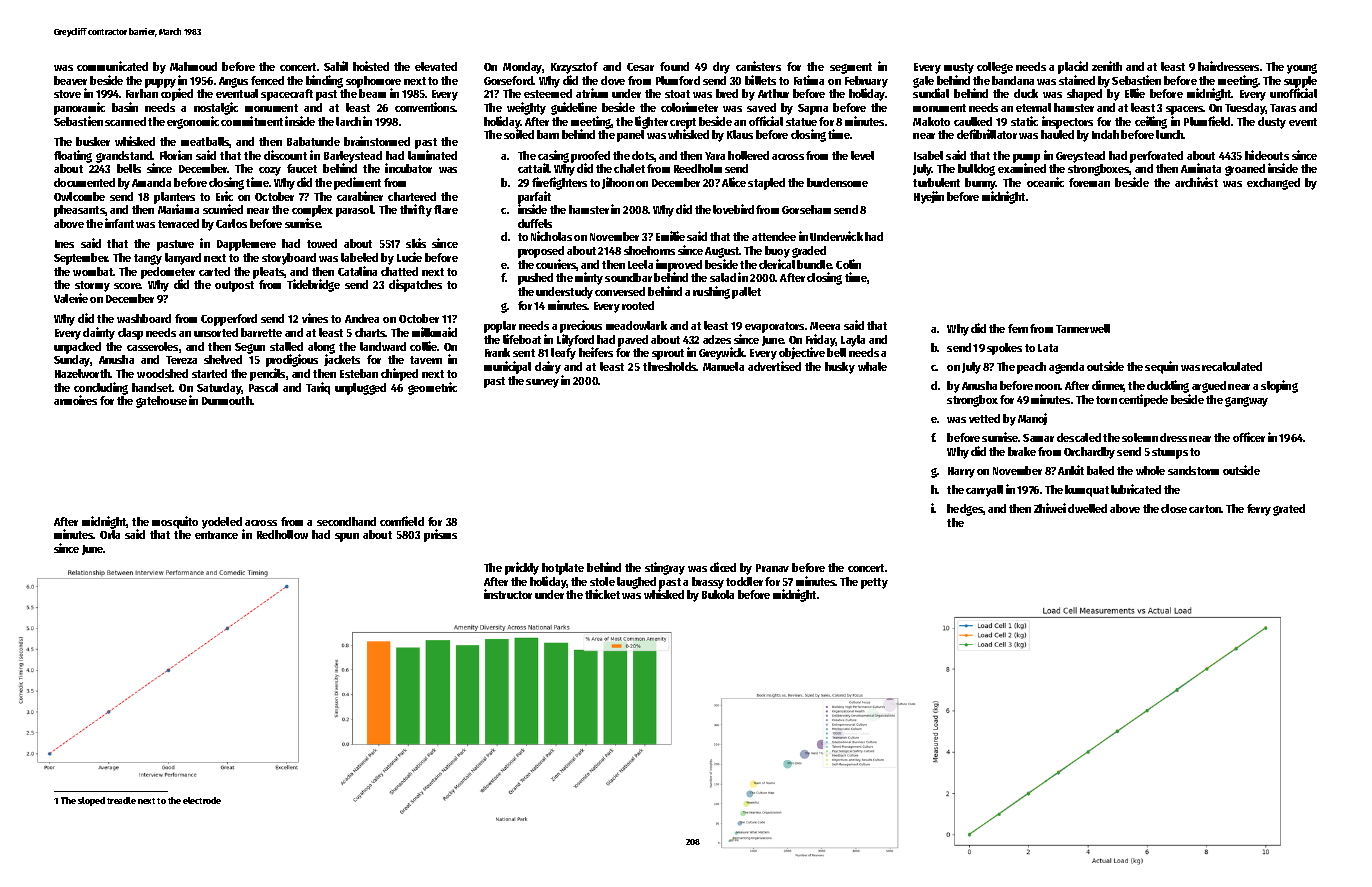 Image resolution: width=1372 pixels, height=887 pixels. I want to click on thresholds, so click(670, 366).
